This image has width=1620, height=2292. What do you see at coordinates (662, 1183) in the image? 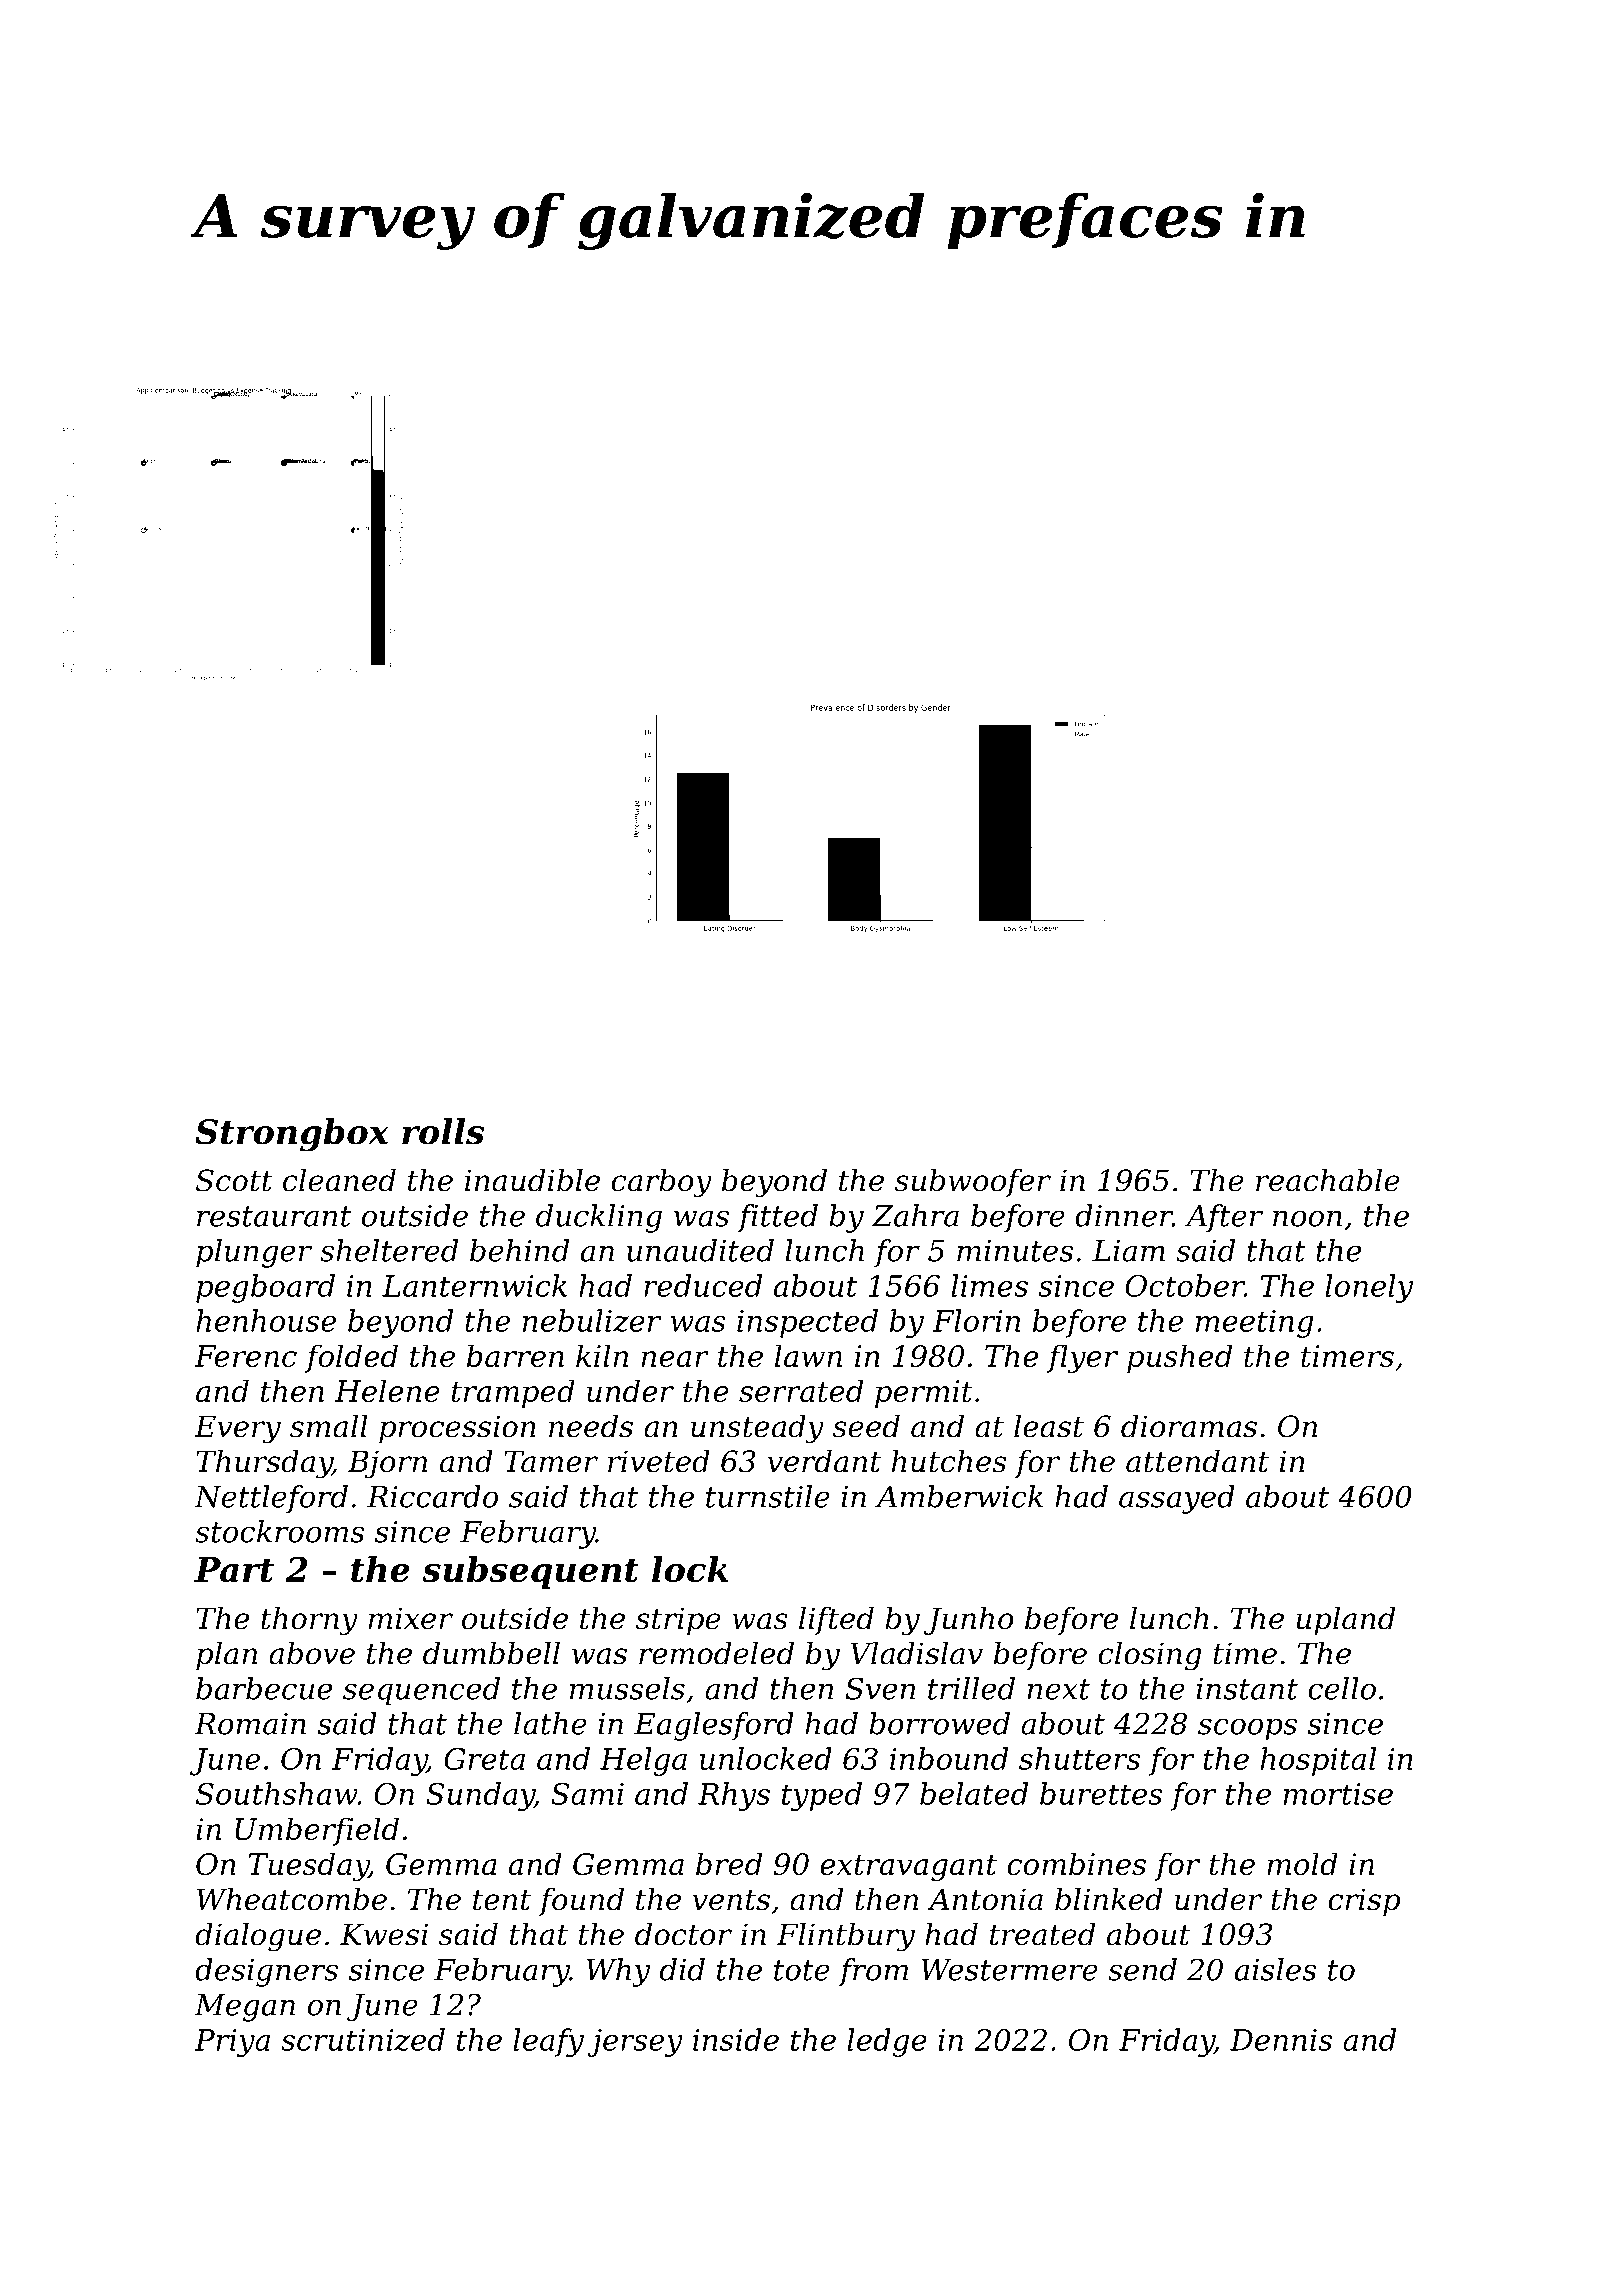
I see `carboy` at bounding box center [662, 1183].
